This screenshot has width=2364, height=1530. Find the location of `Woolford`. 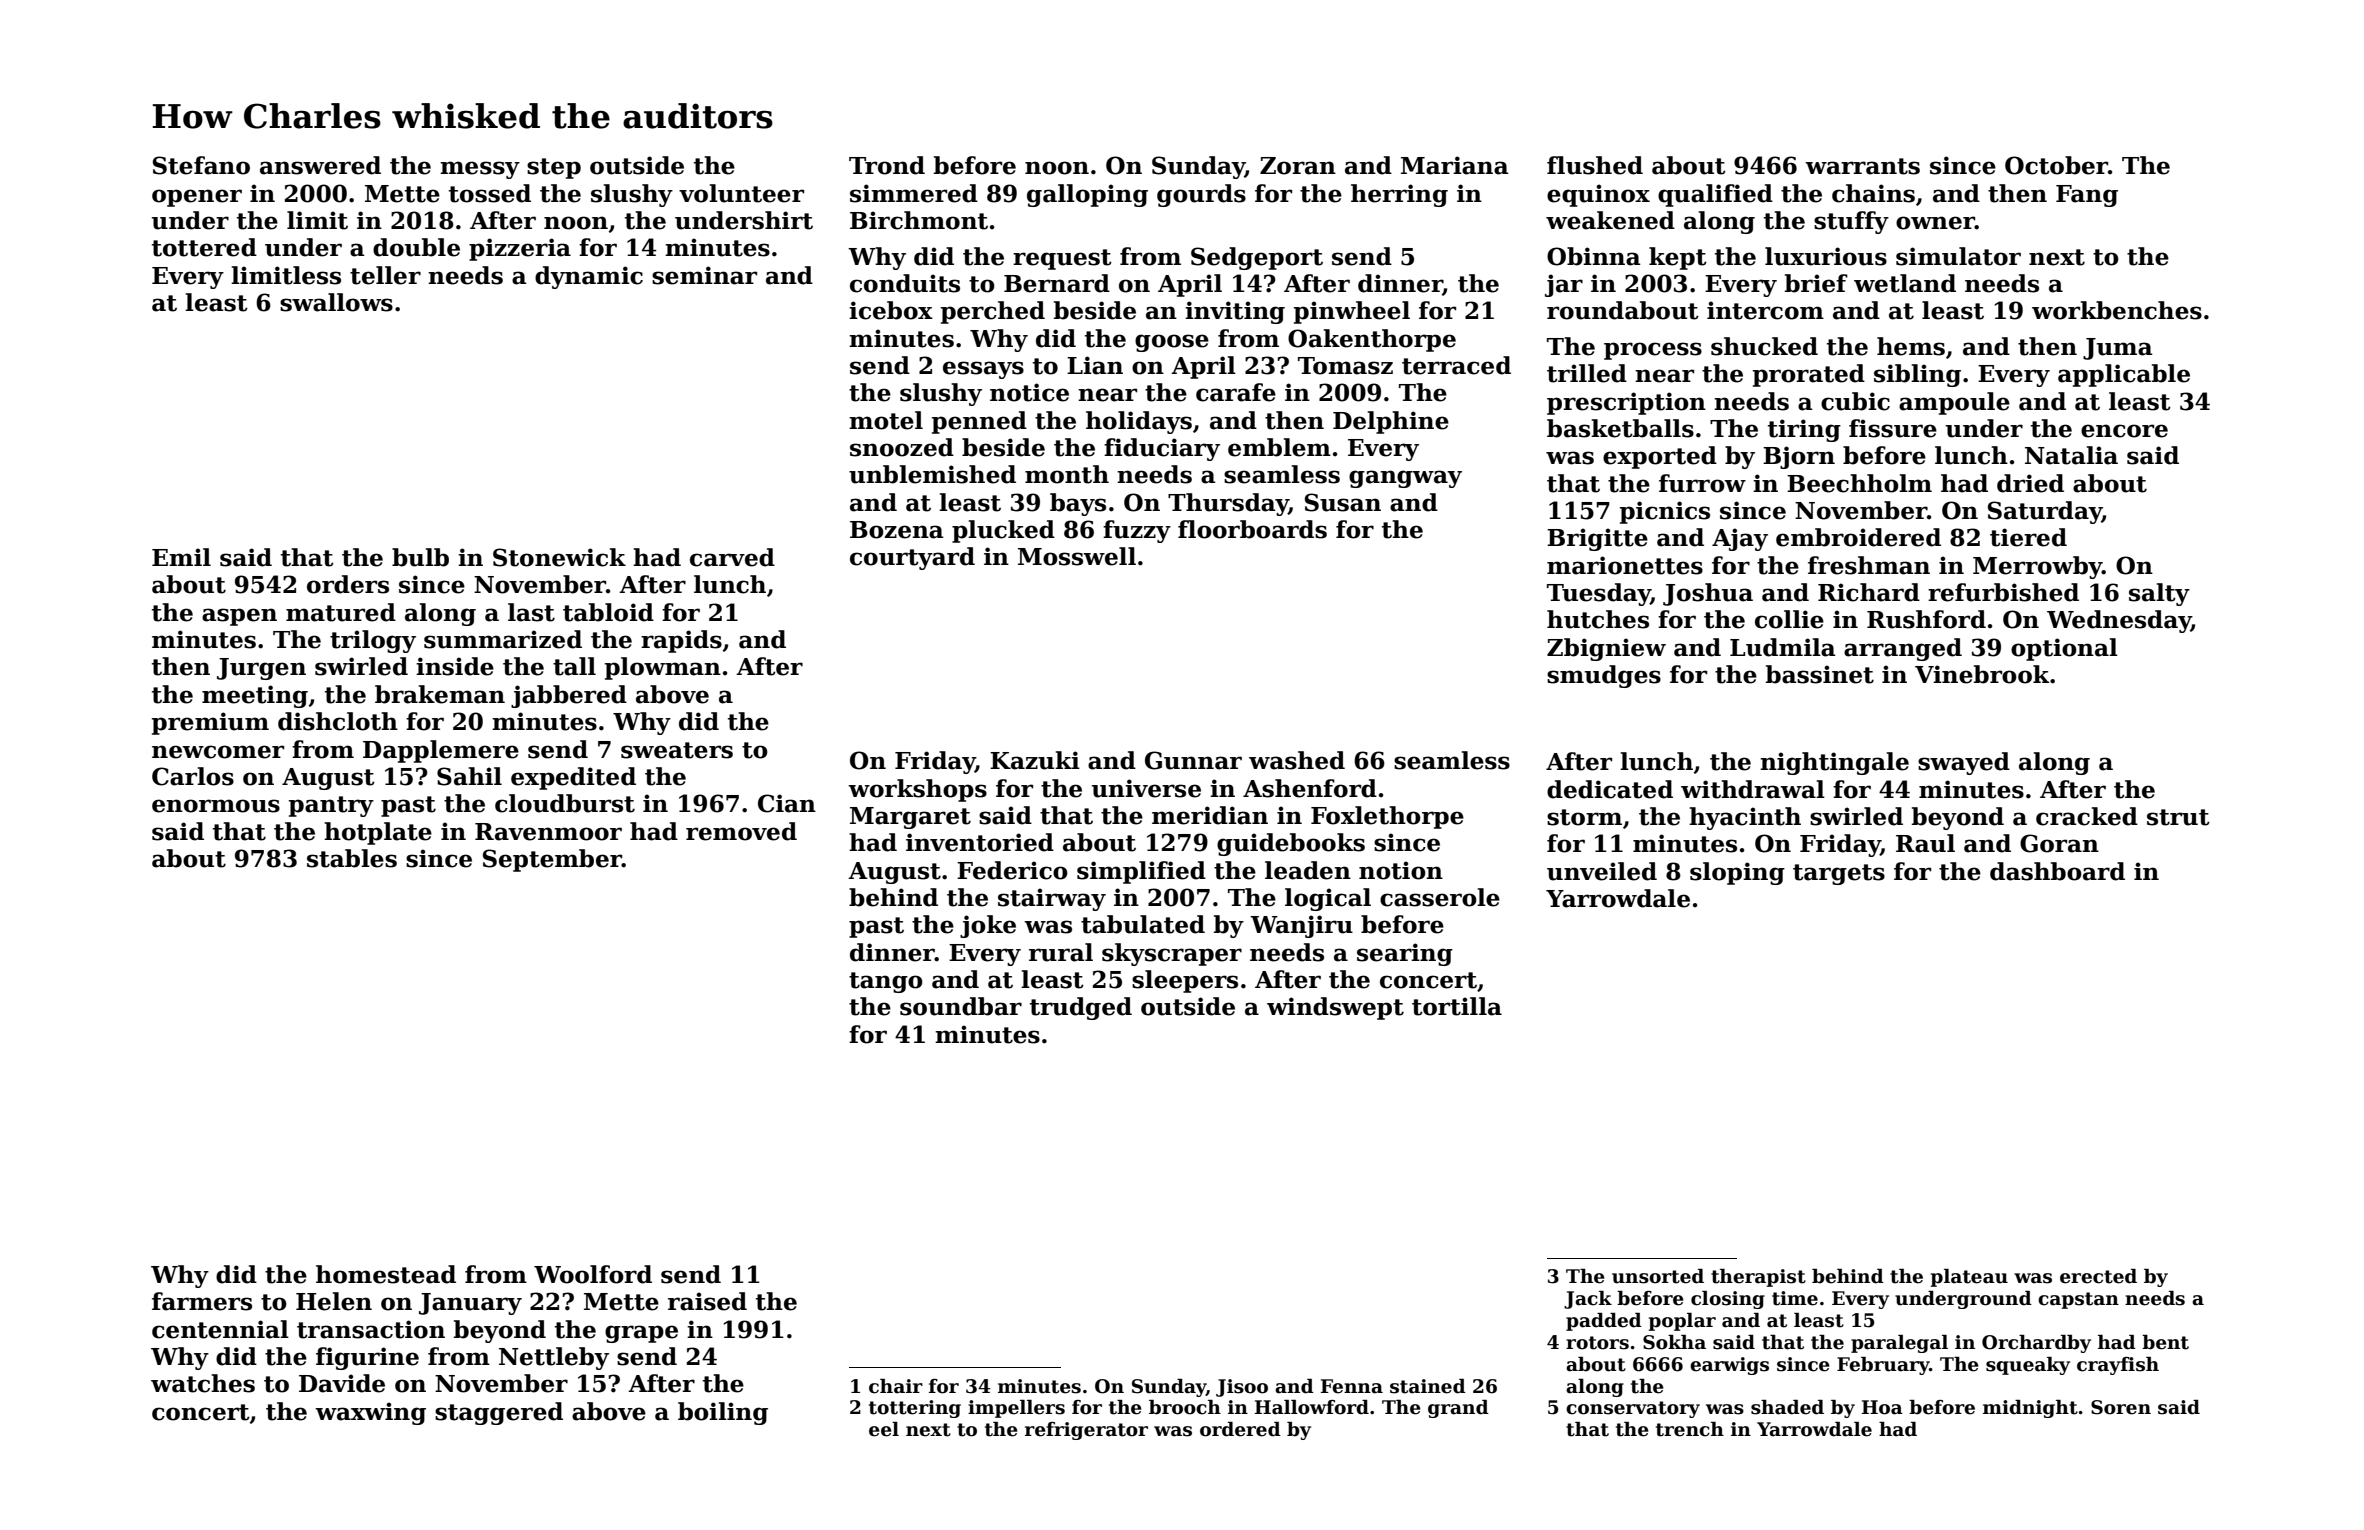

Woolford is located at coordinates (593, 1274).
